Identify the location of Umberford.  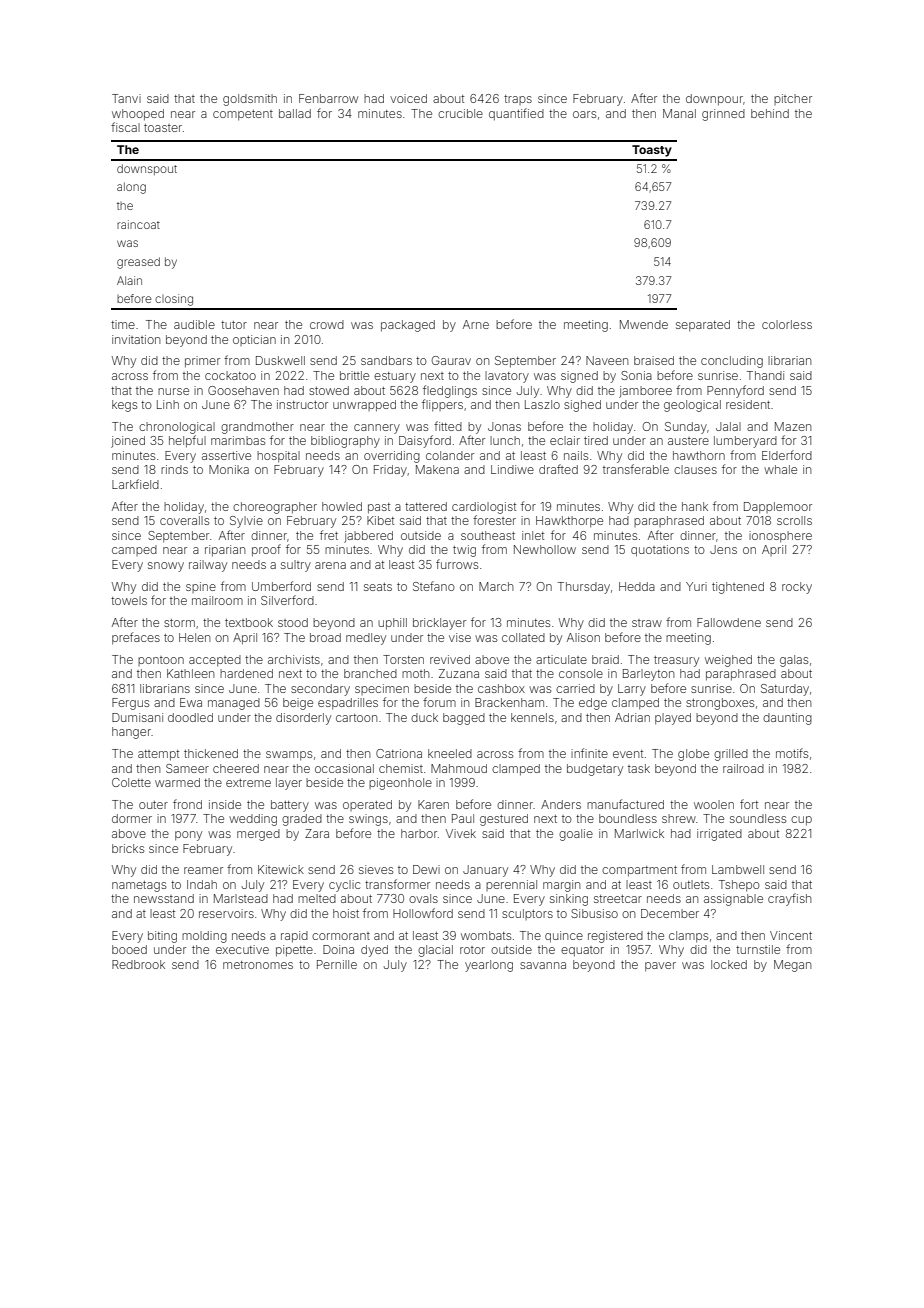
(281, 586).
